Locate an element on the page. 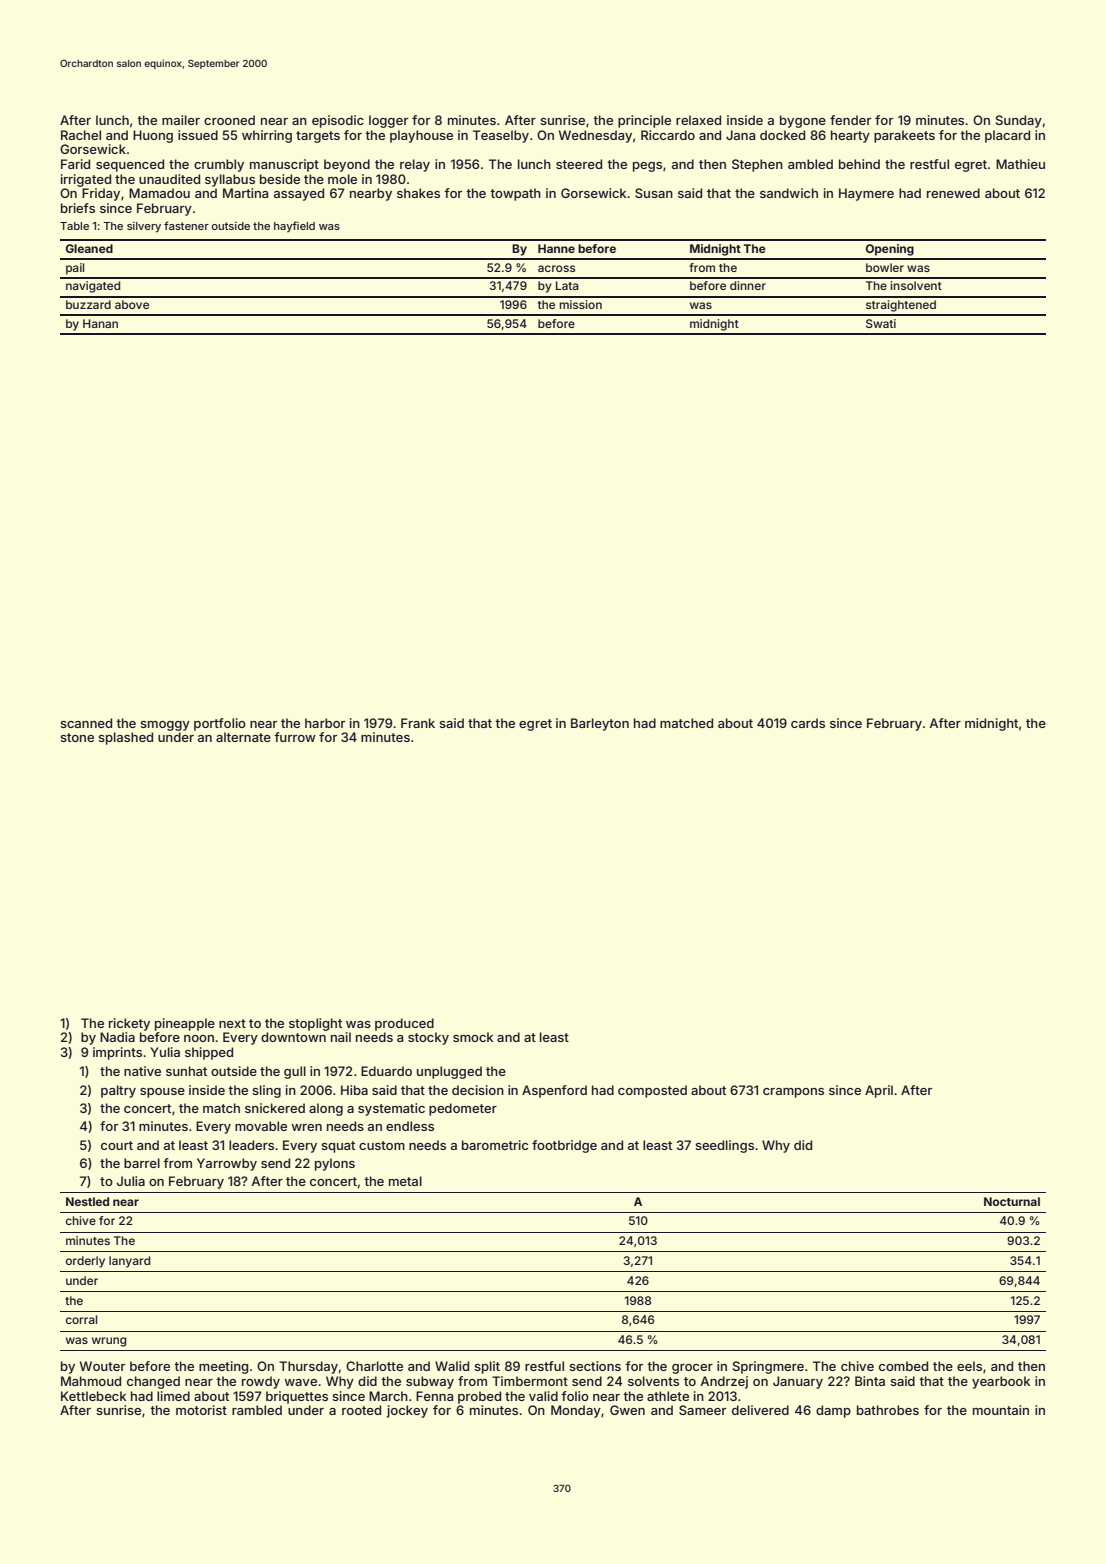 The height and width of the page is (1564, 1106). motorist is located at coordinates (201, 1410).
